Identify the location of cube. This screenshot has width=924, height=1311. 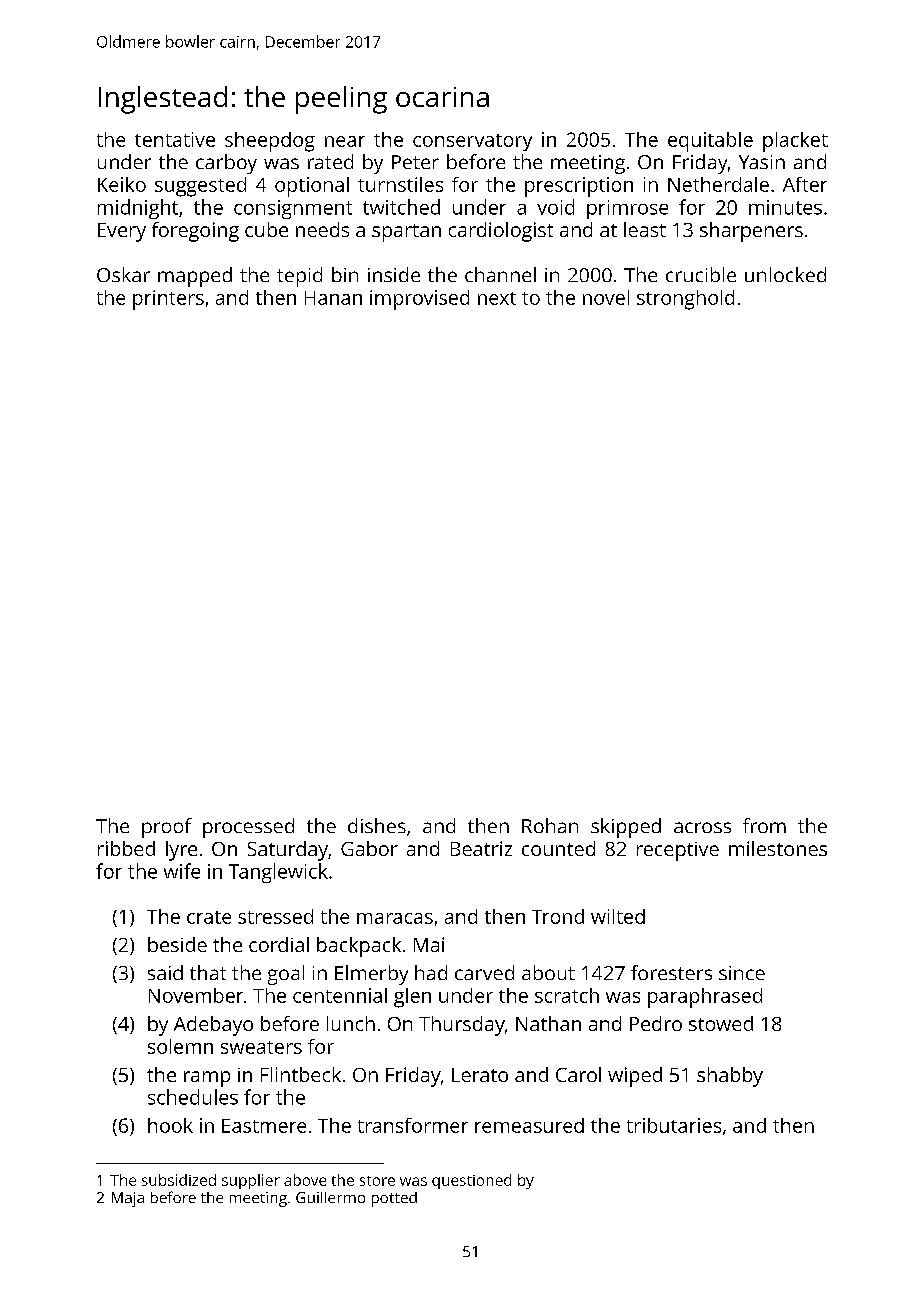
(266, 229).
